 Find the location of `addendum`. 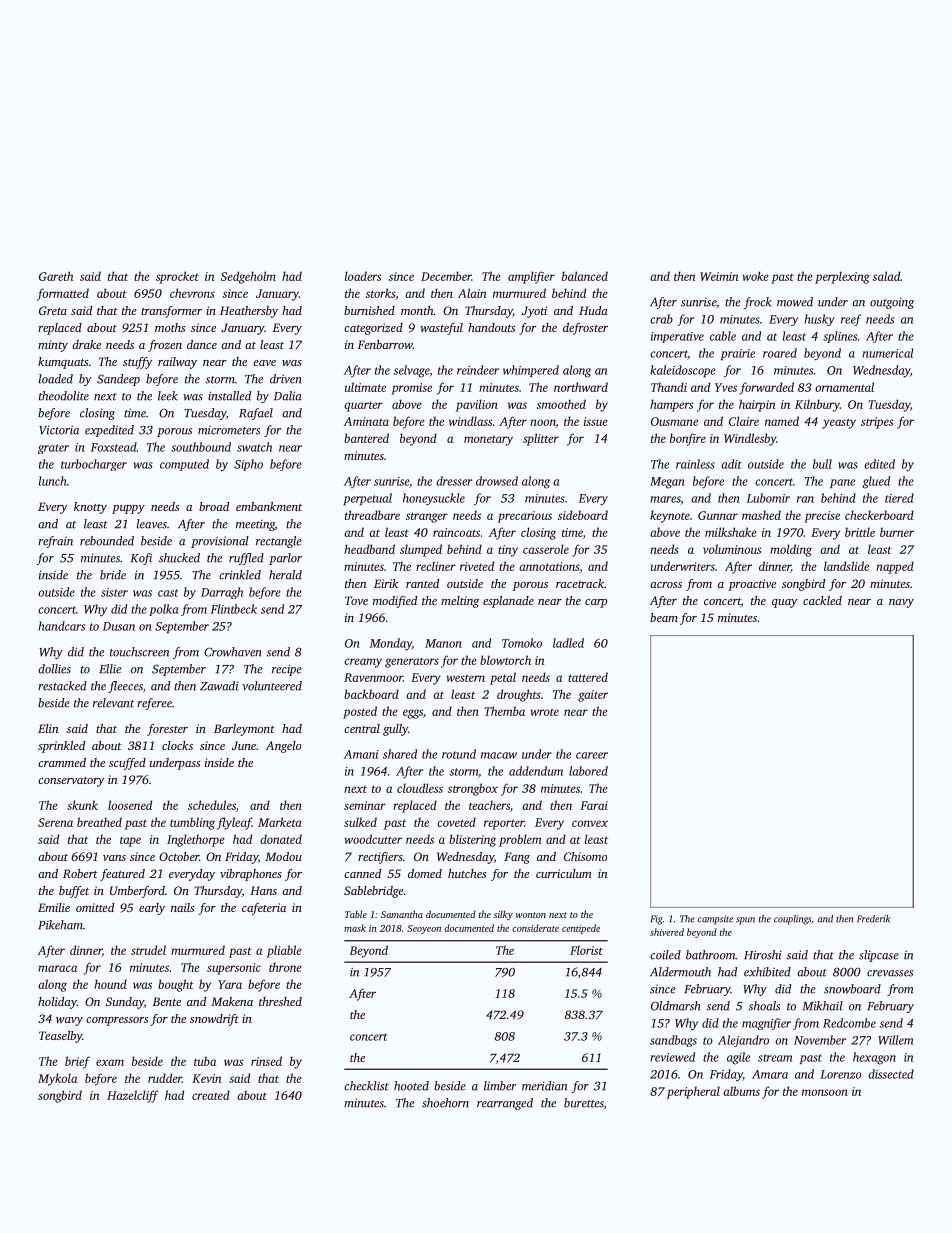

addendum is located at coordinates (536, 771).
